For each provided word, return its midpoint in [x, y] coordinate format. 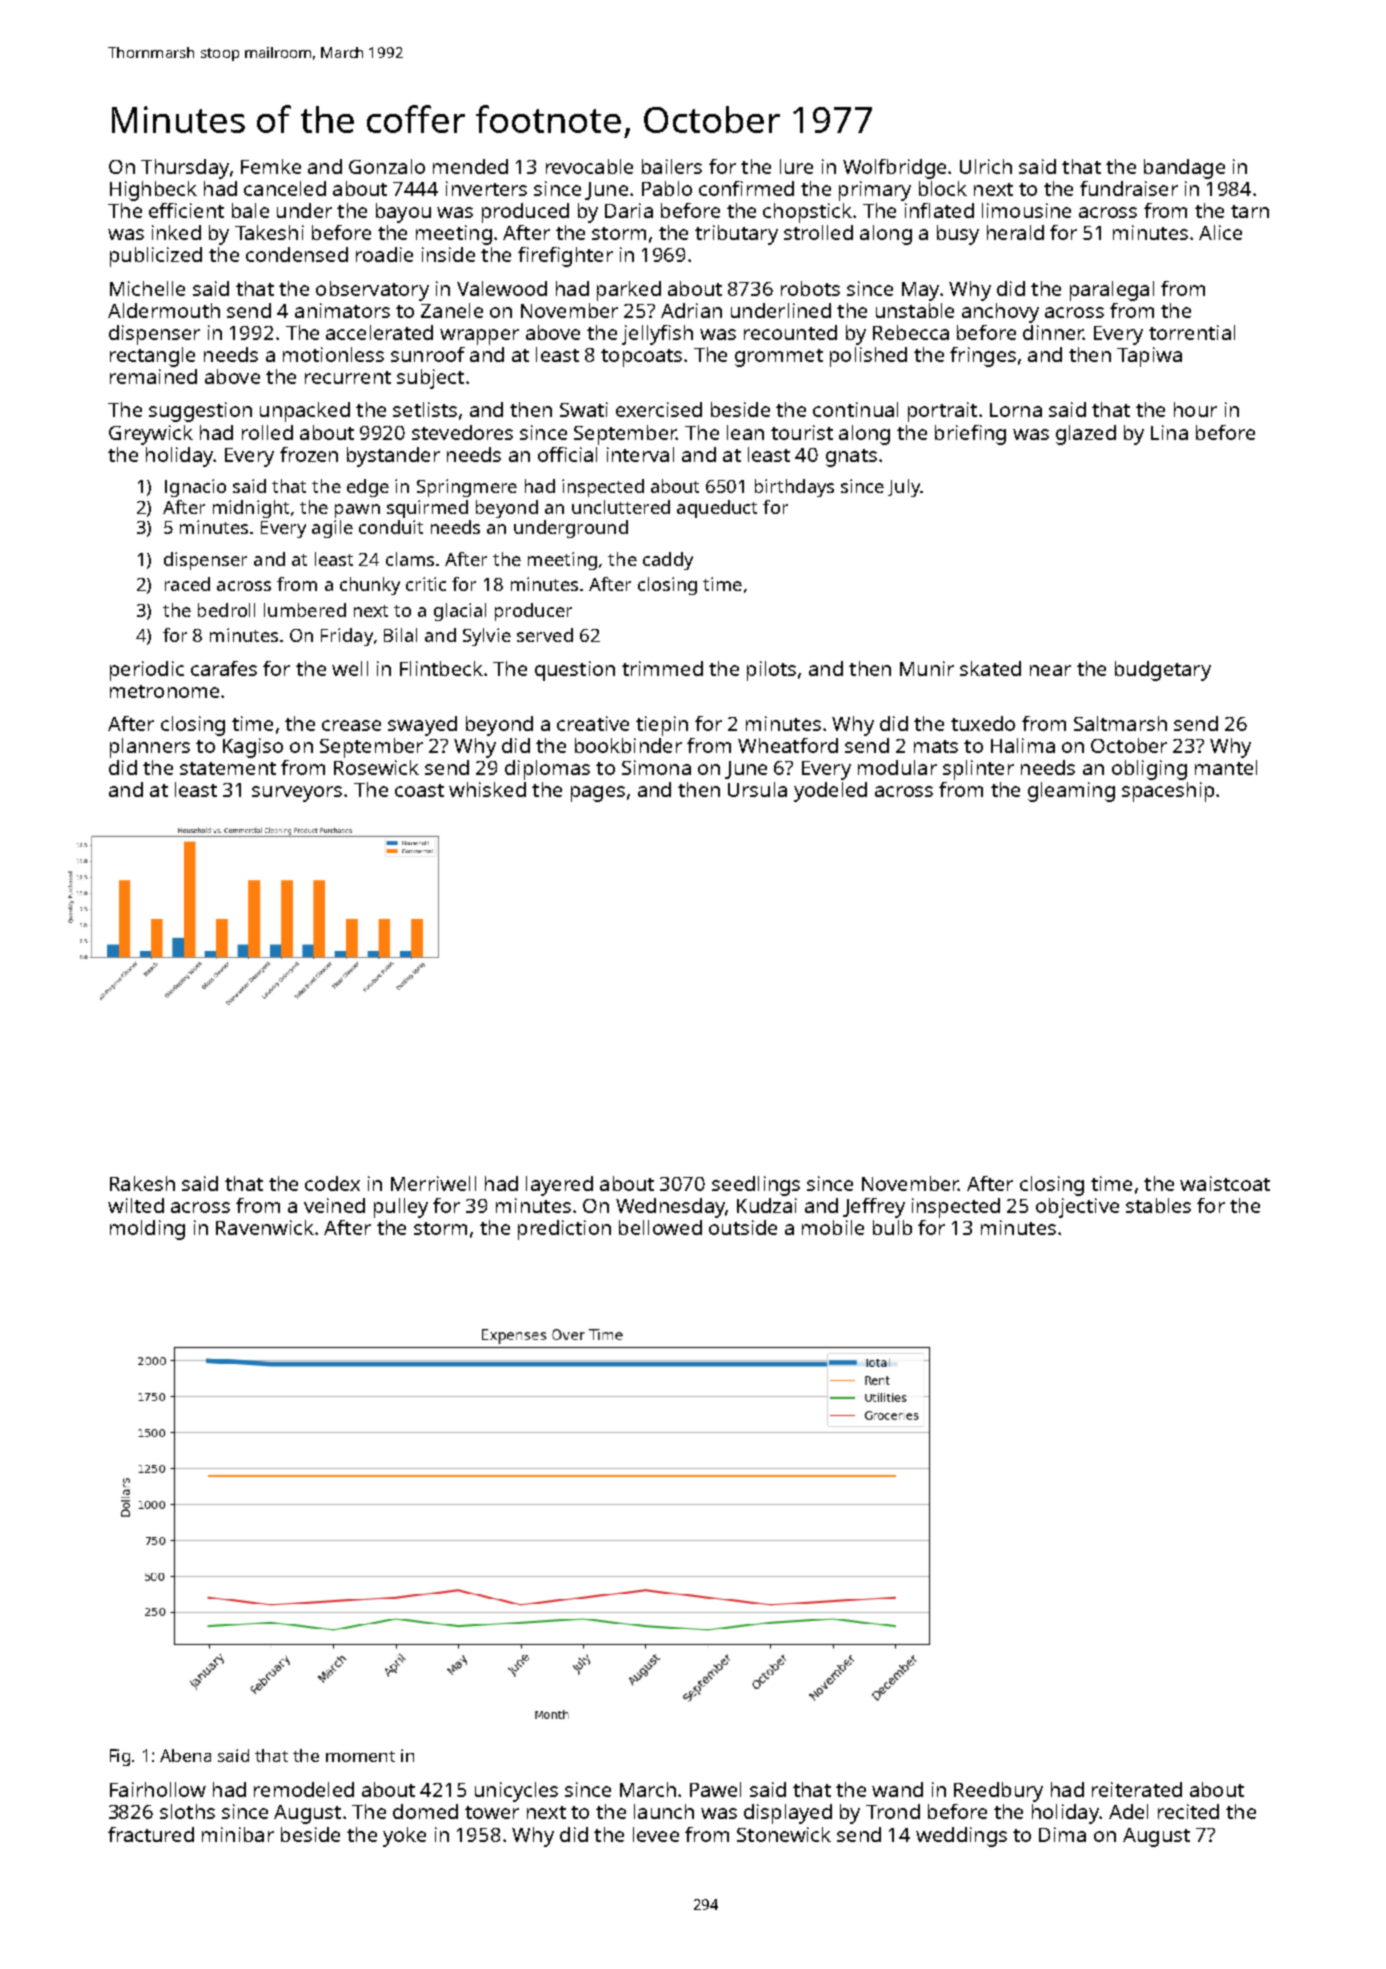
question [575, 671]
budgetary [1163, 671]
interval [640, 454]
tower [492, 1812]
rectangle [152, 357]
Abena [185, 1755]
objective [1077, 1208]
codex [332, 1183]
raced [187, 584]
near [1050, 670]
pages [598, 794]
